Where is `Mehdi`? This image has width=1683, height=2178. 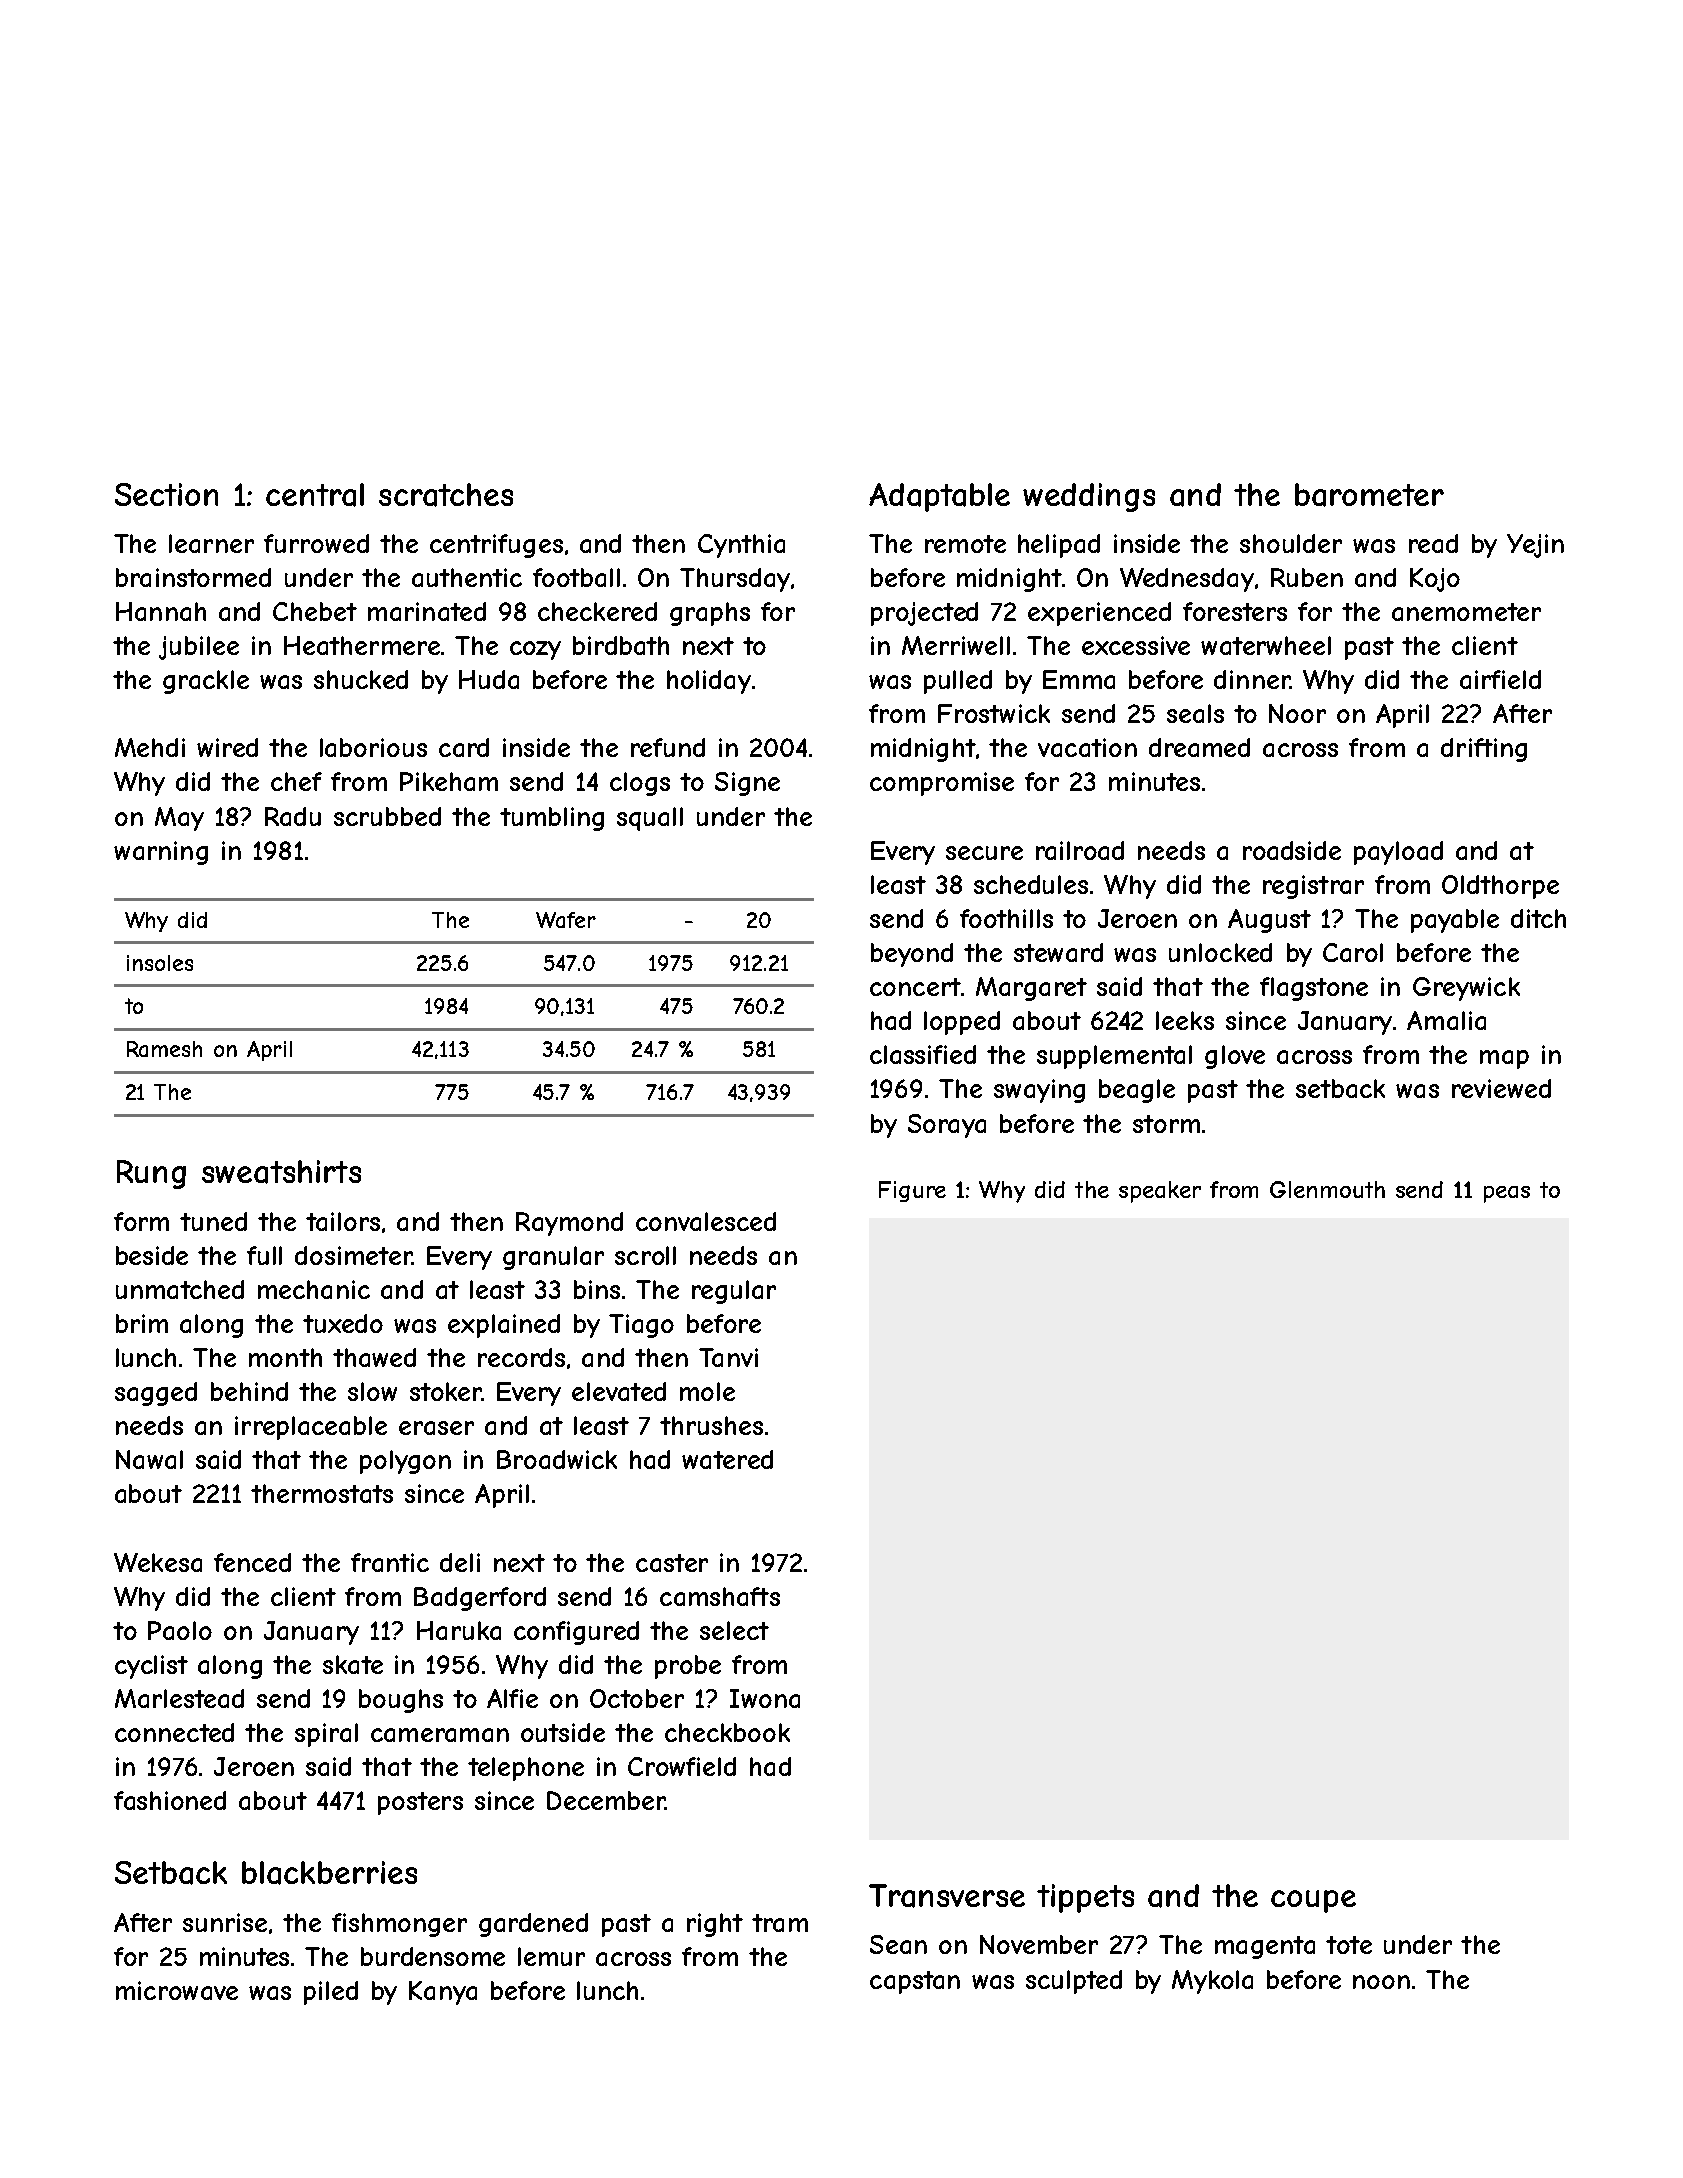 Mehdi is located at coordinates (150, 747).
